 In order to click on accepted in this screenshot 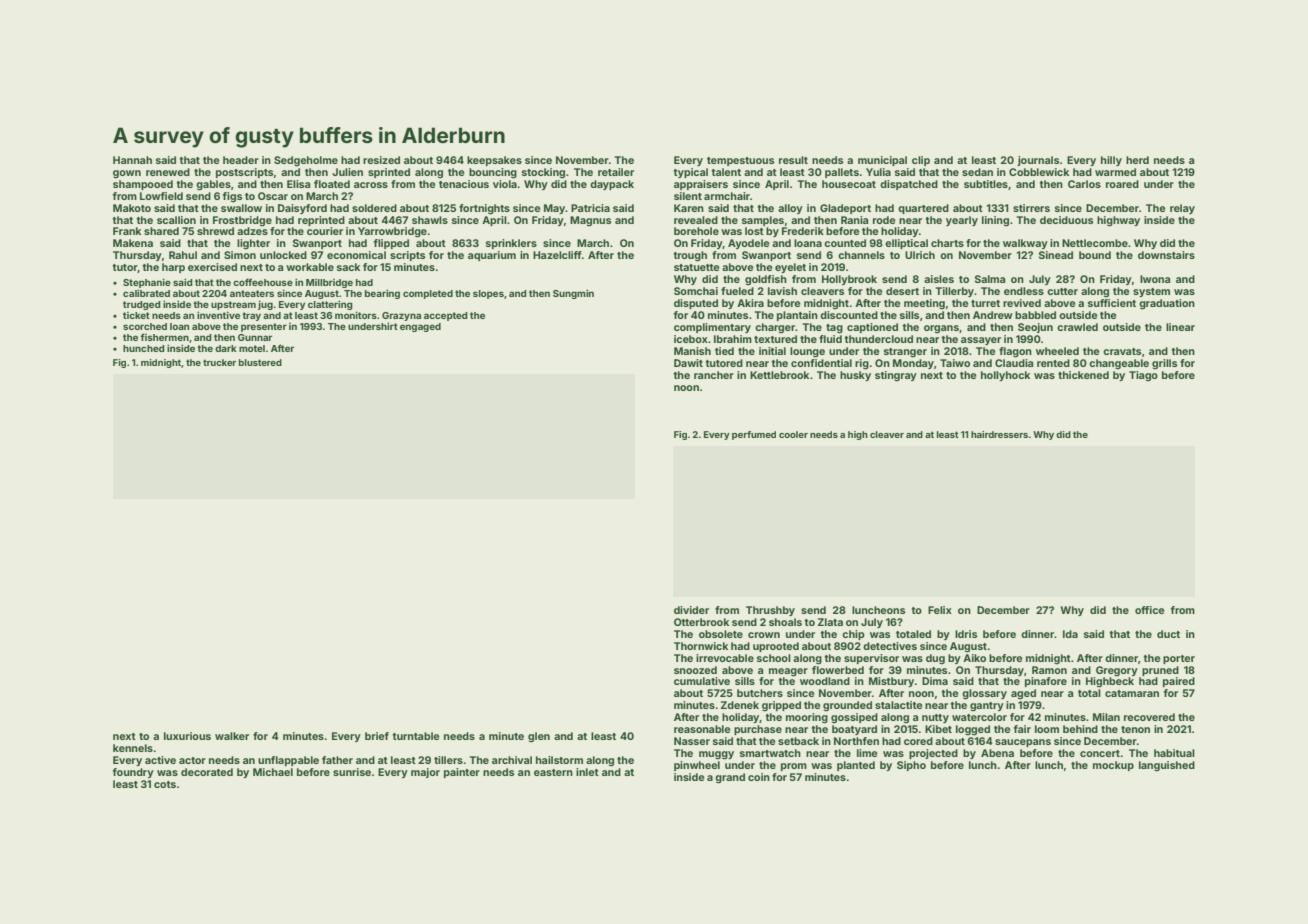, I will do `click(446, 316)`.
